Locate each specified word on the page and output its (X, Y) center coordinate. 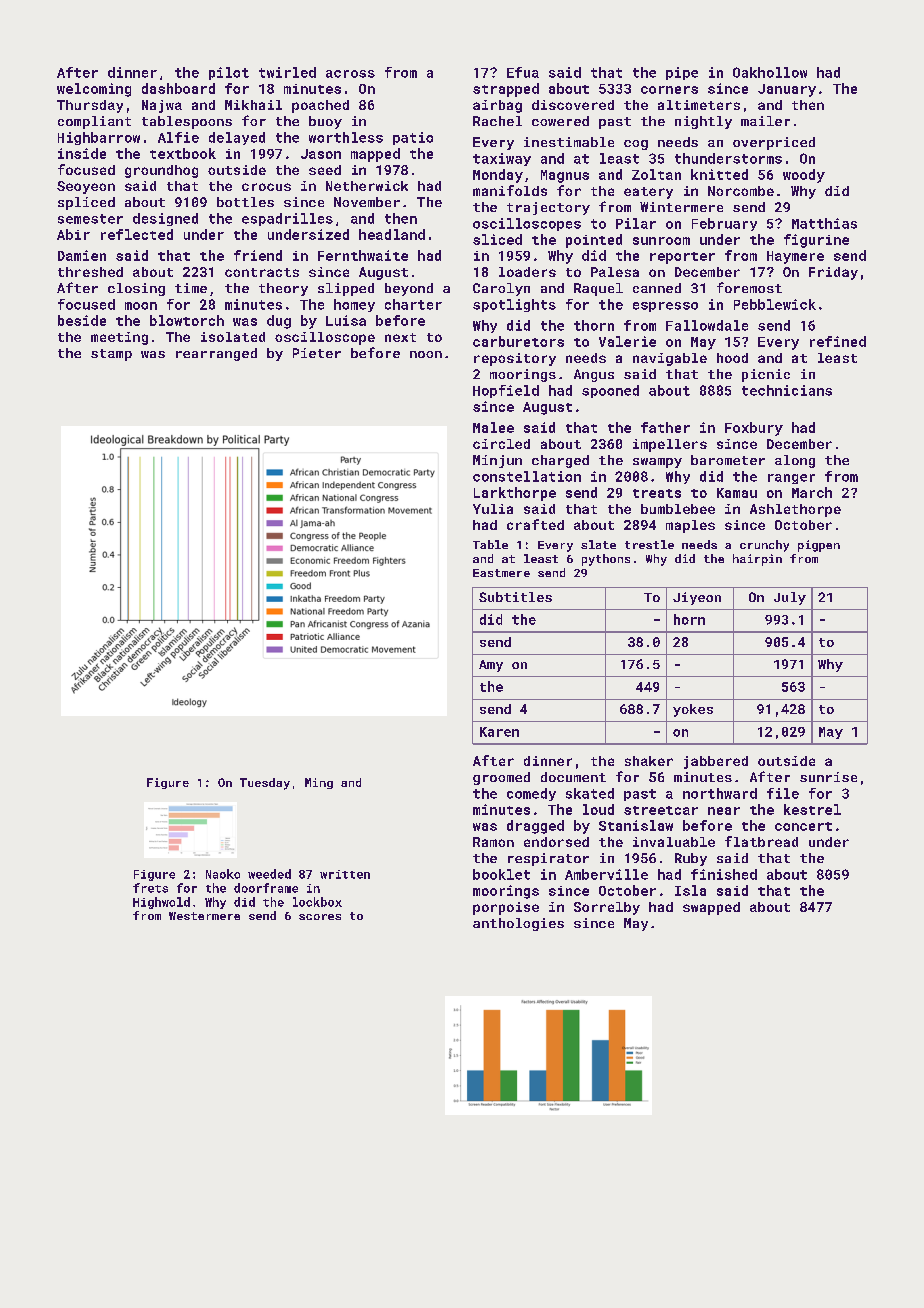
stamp (111, 355)
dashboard (178, 88)
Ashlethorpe (795, 510)
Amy (491, 666)
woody (804, 176)
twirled (287, 72)
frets (150, 888)
